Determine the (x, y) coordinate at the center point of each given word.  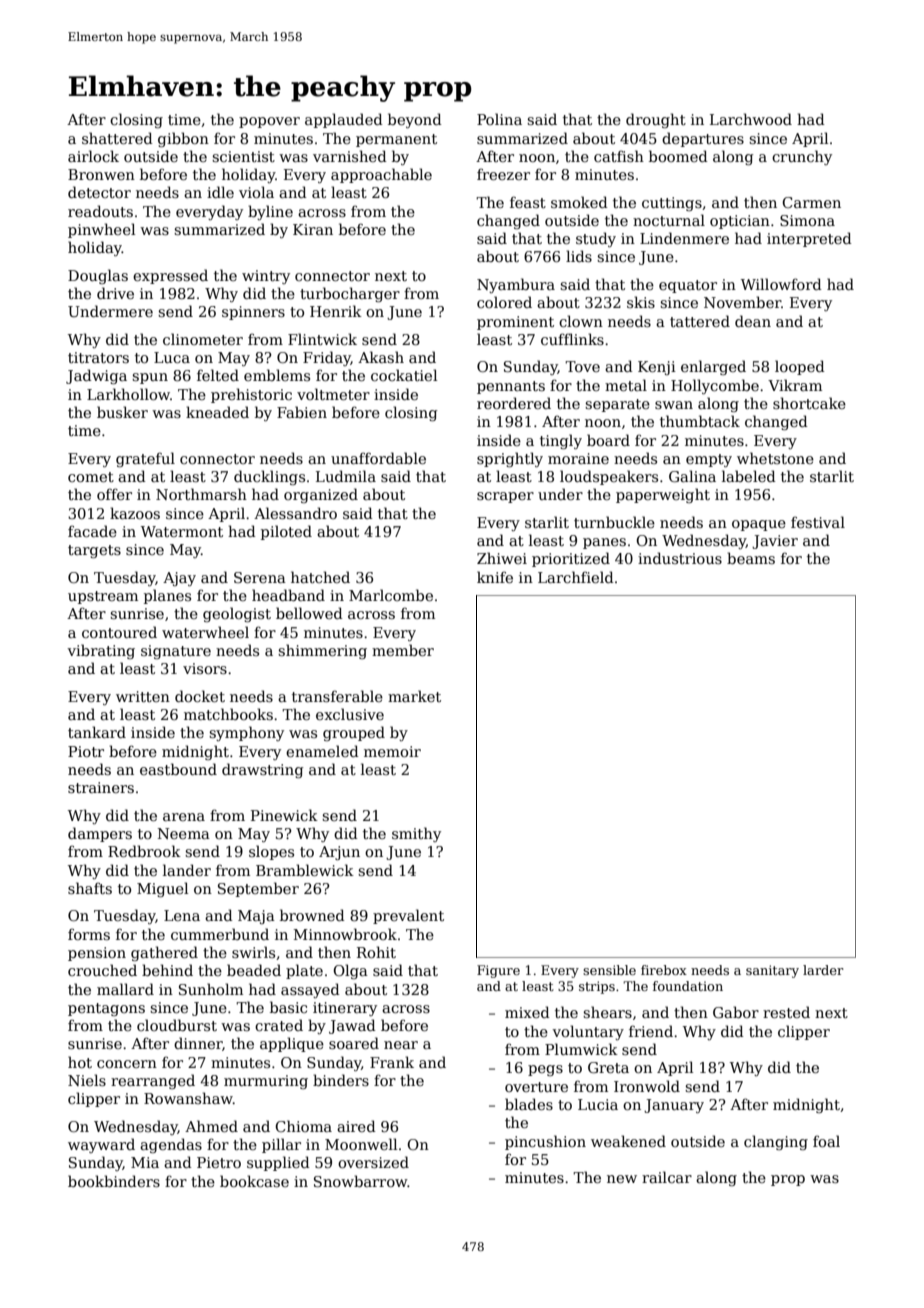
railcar (667, 1177)
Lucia (598, 1104)
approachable (381, 175)
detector (99, 192)
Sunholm (211, 989)
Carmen (811, 202)
